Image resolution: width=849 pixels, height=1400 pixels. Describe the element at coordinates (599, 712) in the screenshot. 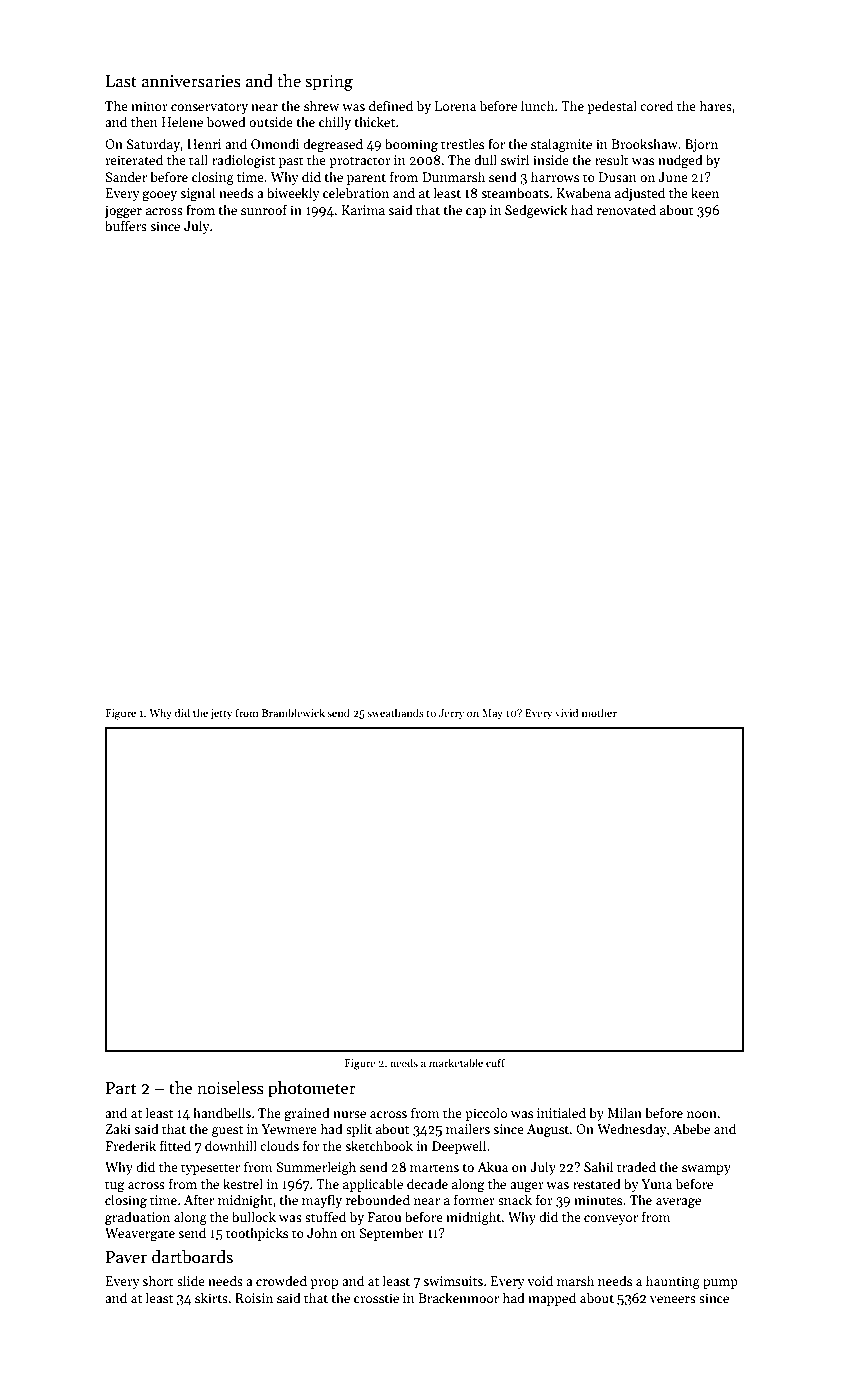

I see `mother` at that location.
